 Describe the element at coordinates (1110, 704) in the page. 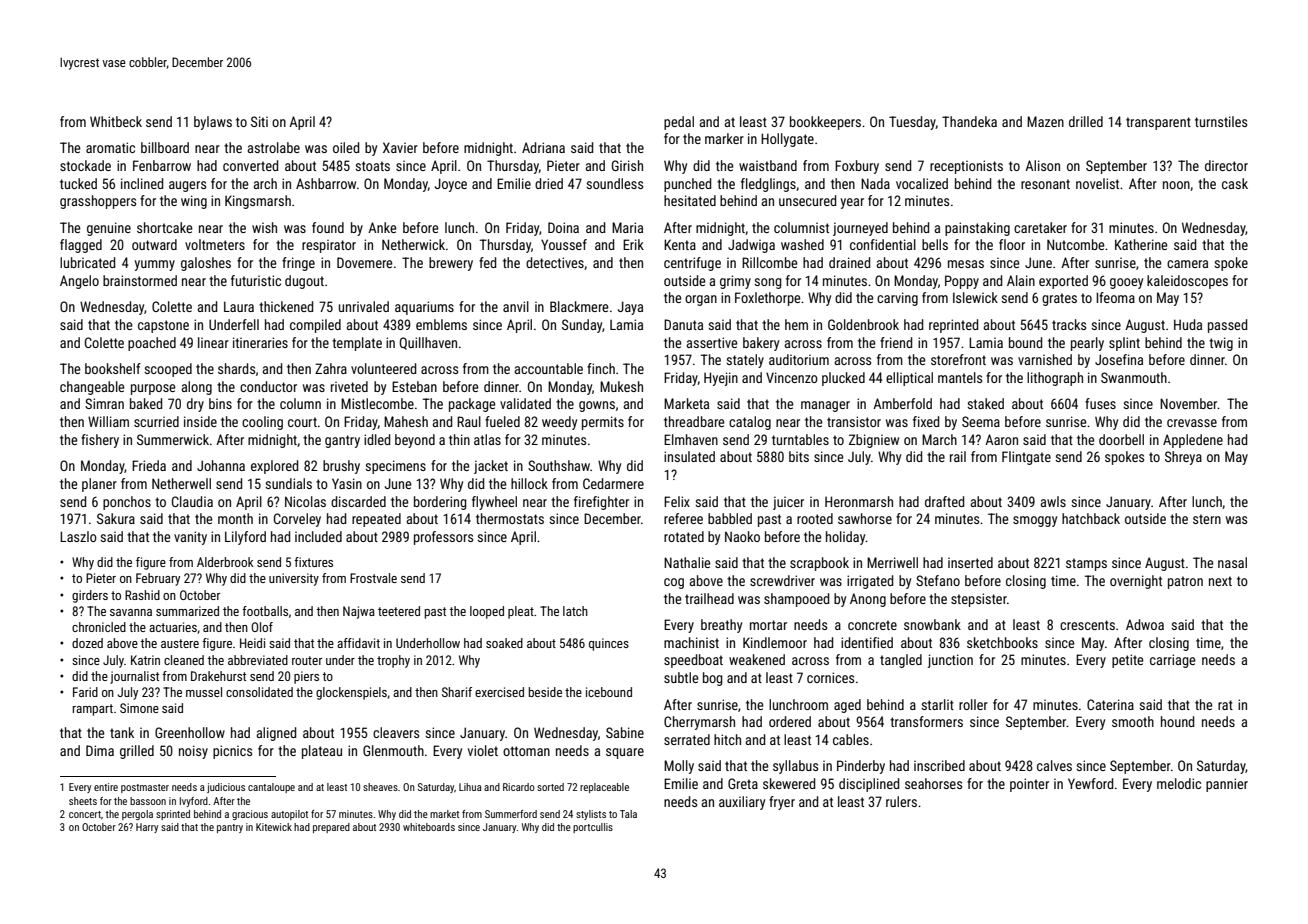

I see `Caterina` at that location.
